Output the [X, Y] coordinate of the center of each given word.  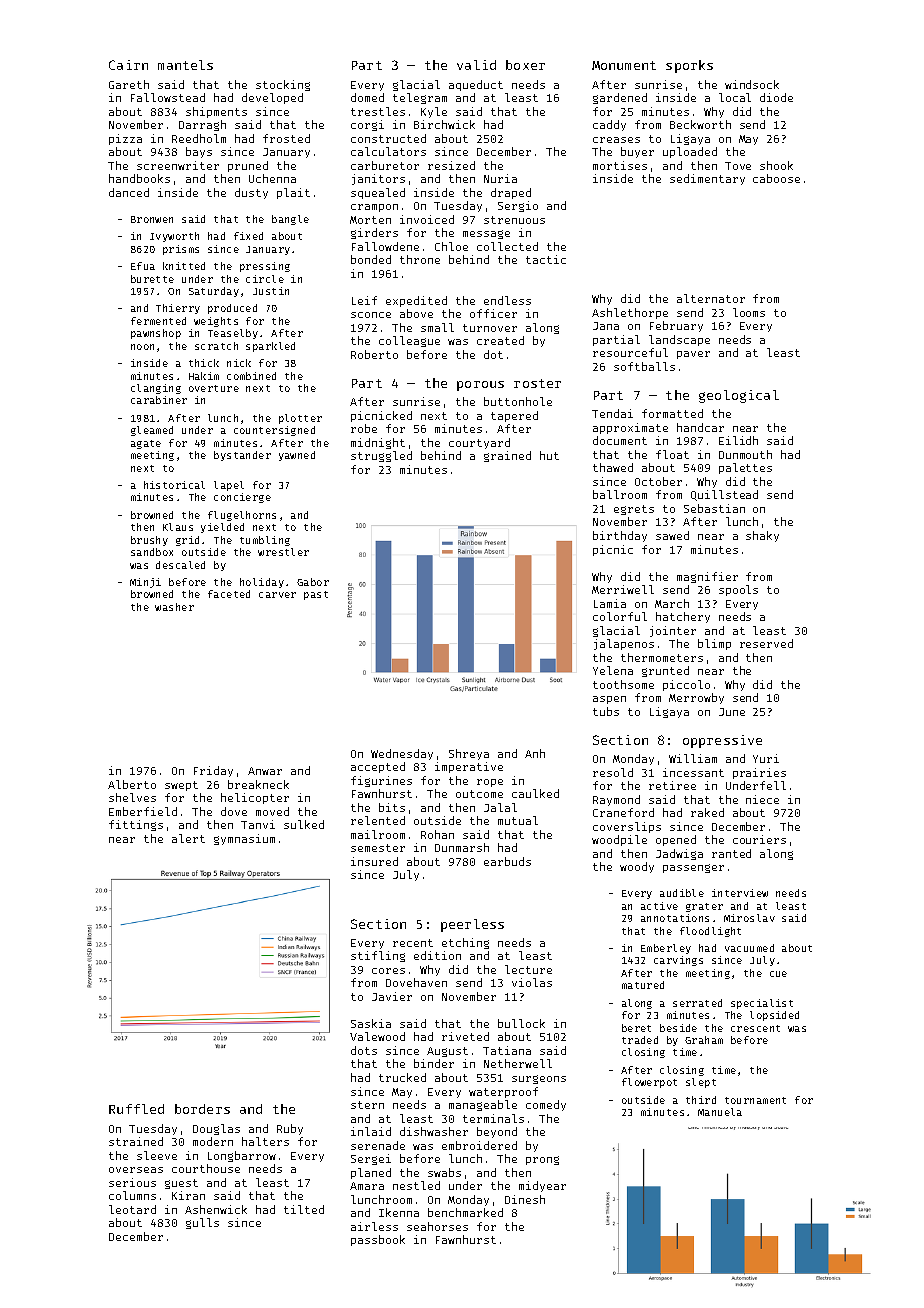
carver [277, 595]
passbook [378, 1240]
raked [707, 812]
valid [476, 65]
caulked [535, 793]
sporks [689, 66]
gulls [202, 1223]
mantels [185, 65]
